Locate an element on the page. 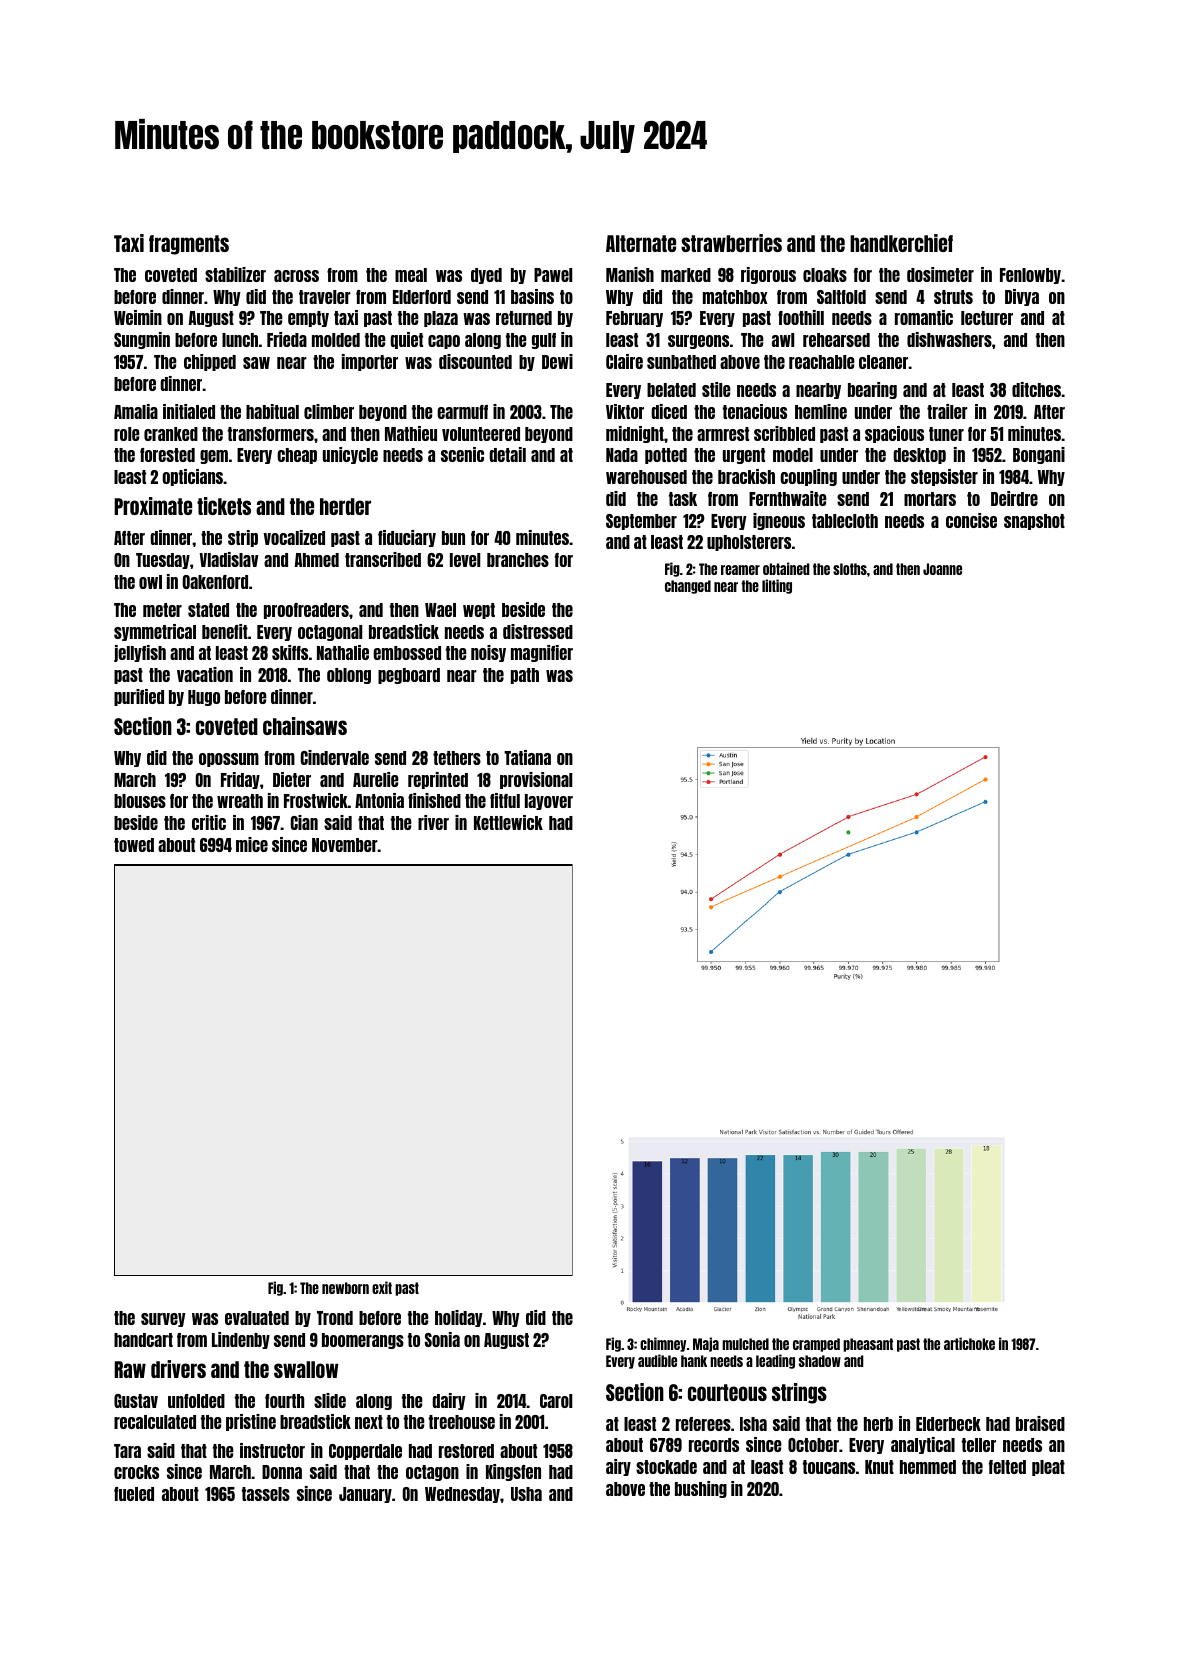 The height and width of the image is (1668, 1179). role is located at coordinates (127, 434).
